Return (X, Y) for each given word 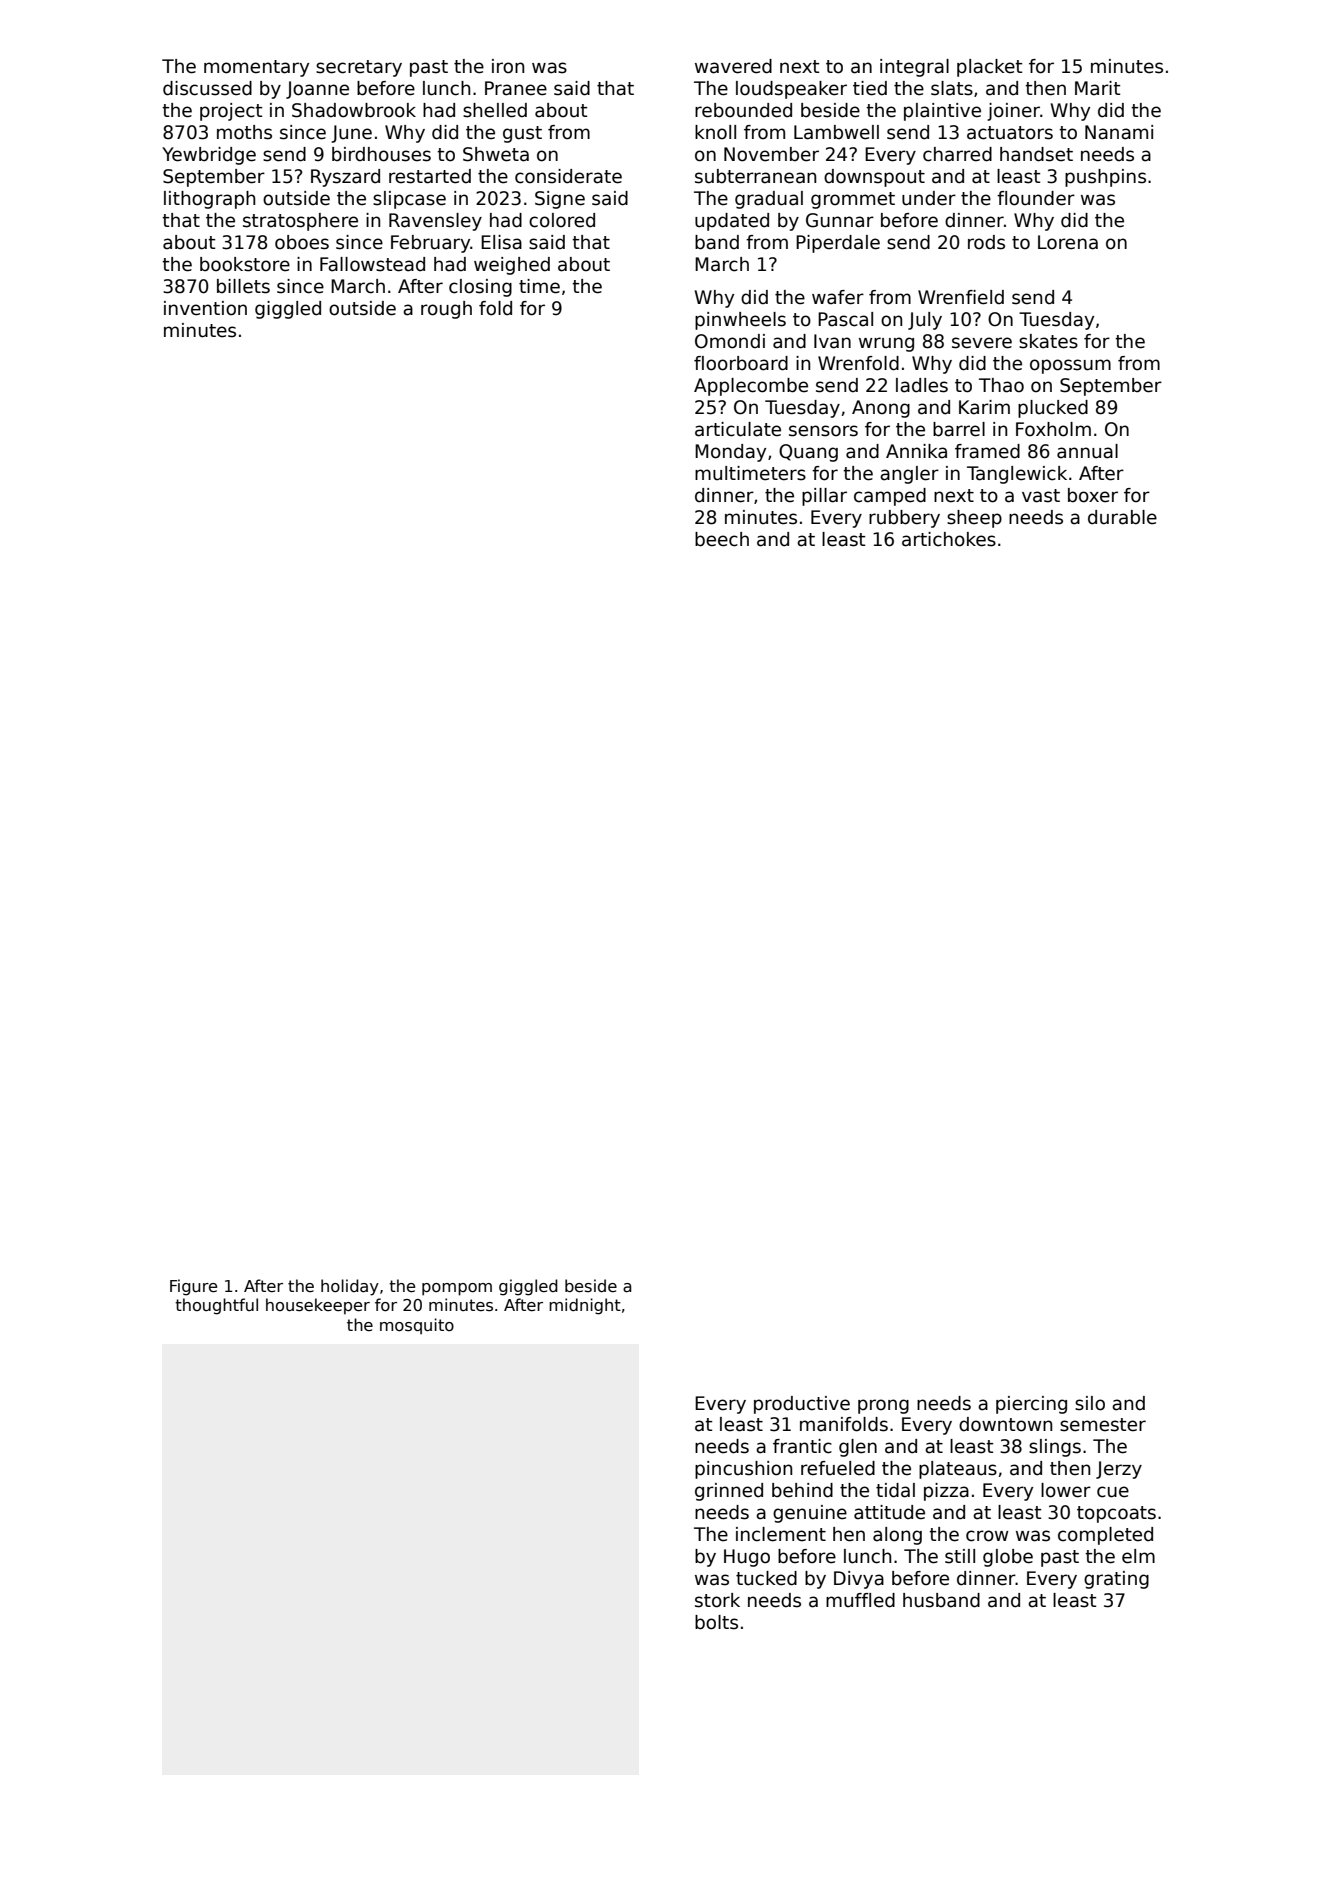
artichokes (949, 539)
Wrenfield (961, 297)
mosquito (417, 1326)
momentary (256, 68)
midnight (585, 1306)
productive (802, 1405)
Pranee (516, 88)
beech (722, 539)
